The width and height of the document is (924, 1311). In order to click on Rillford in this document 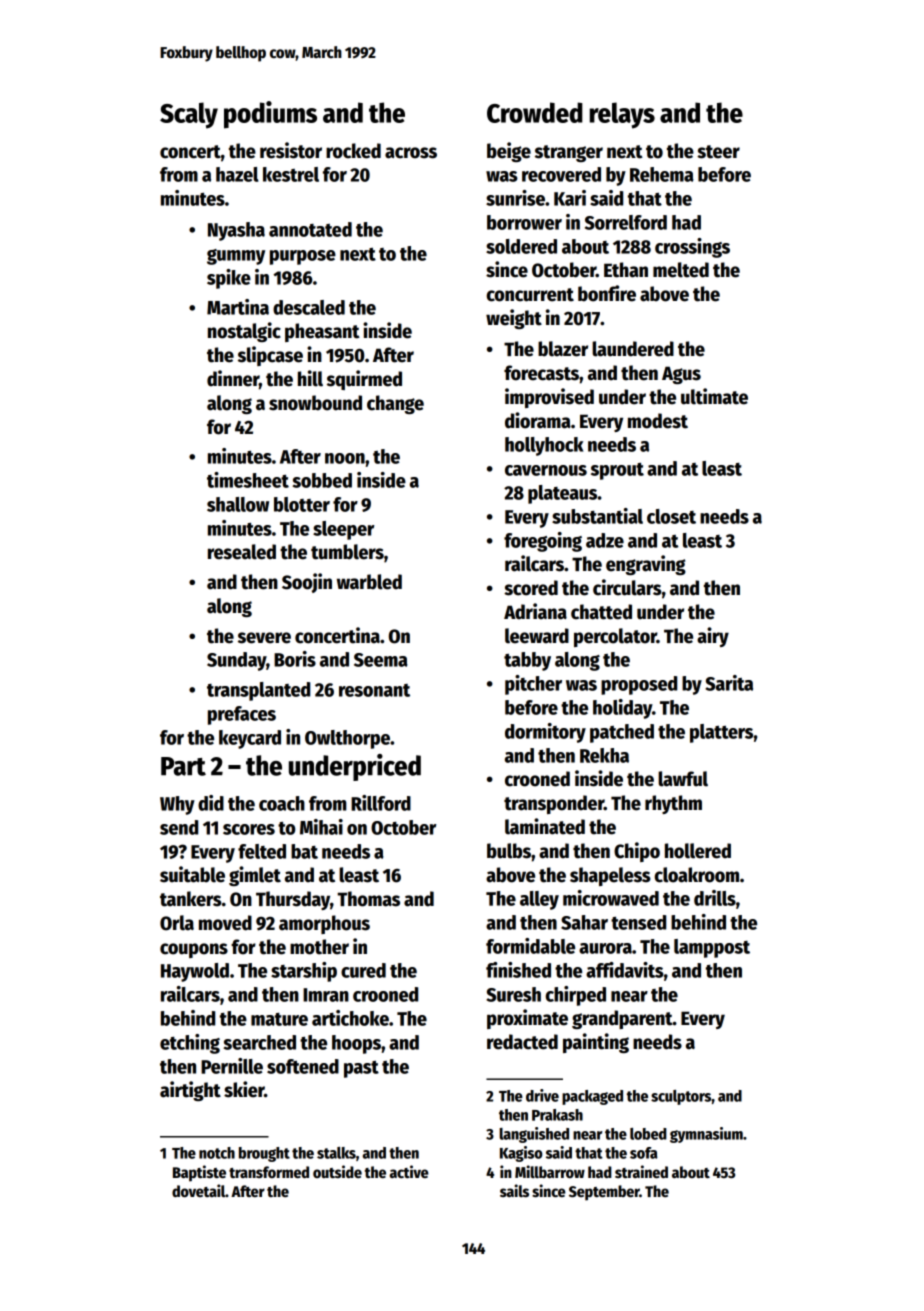, I will do `click(381, 803)`.
